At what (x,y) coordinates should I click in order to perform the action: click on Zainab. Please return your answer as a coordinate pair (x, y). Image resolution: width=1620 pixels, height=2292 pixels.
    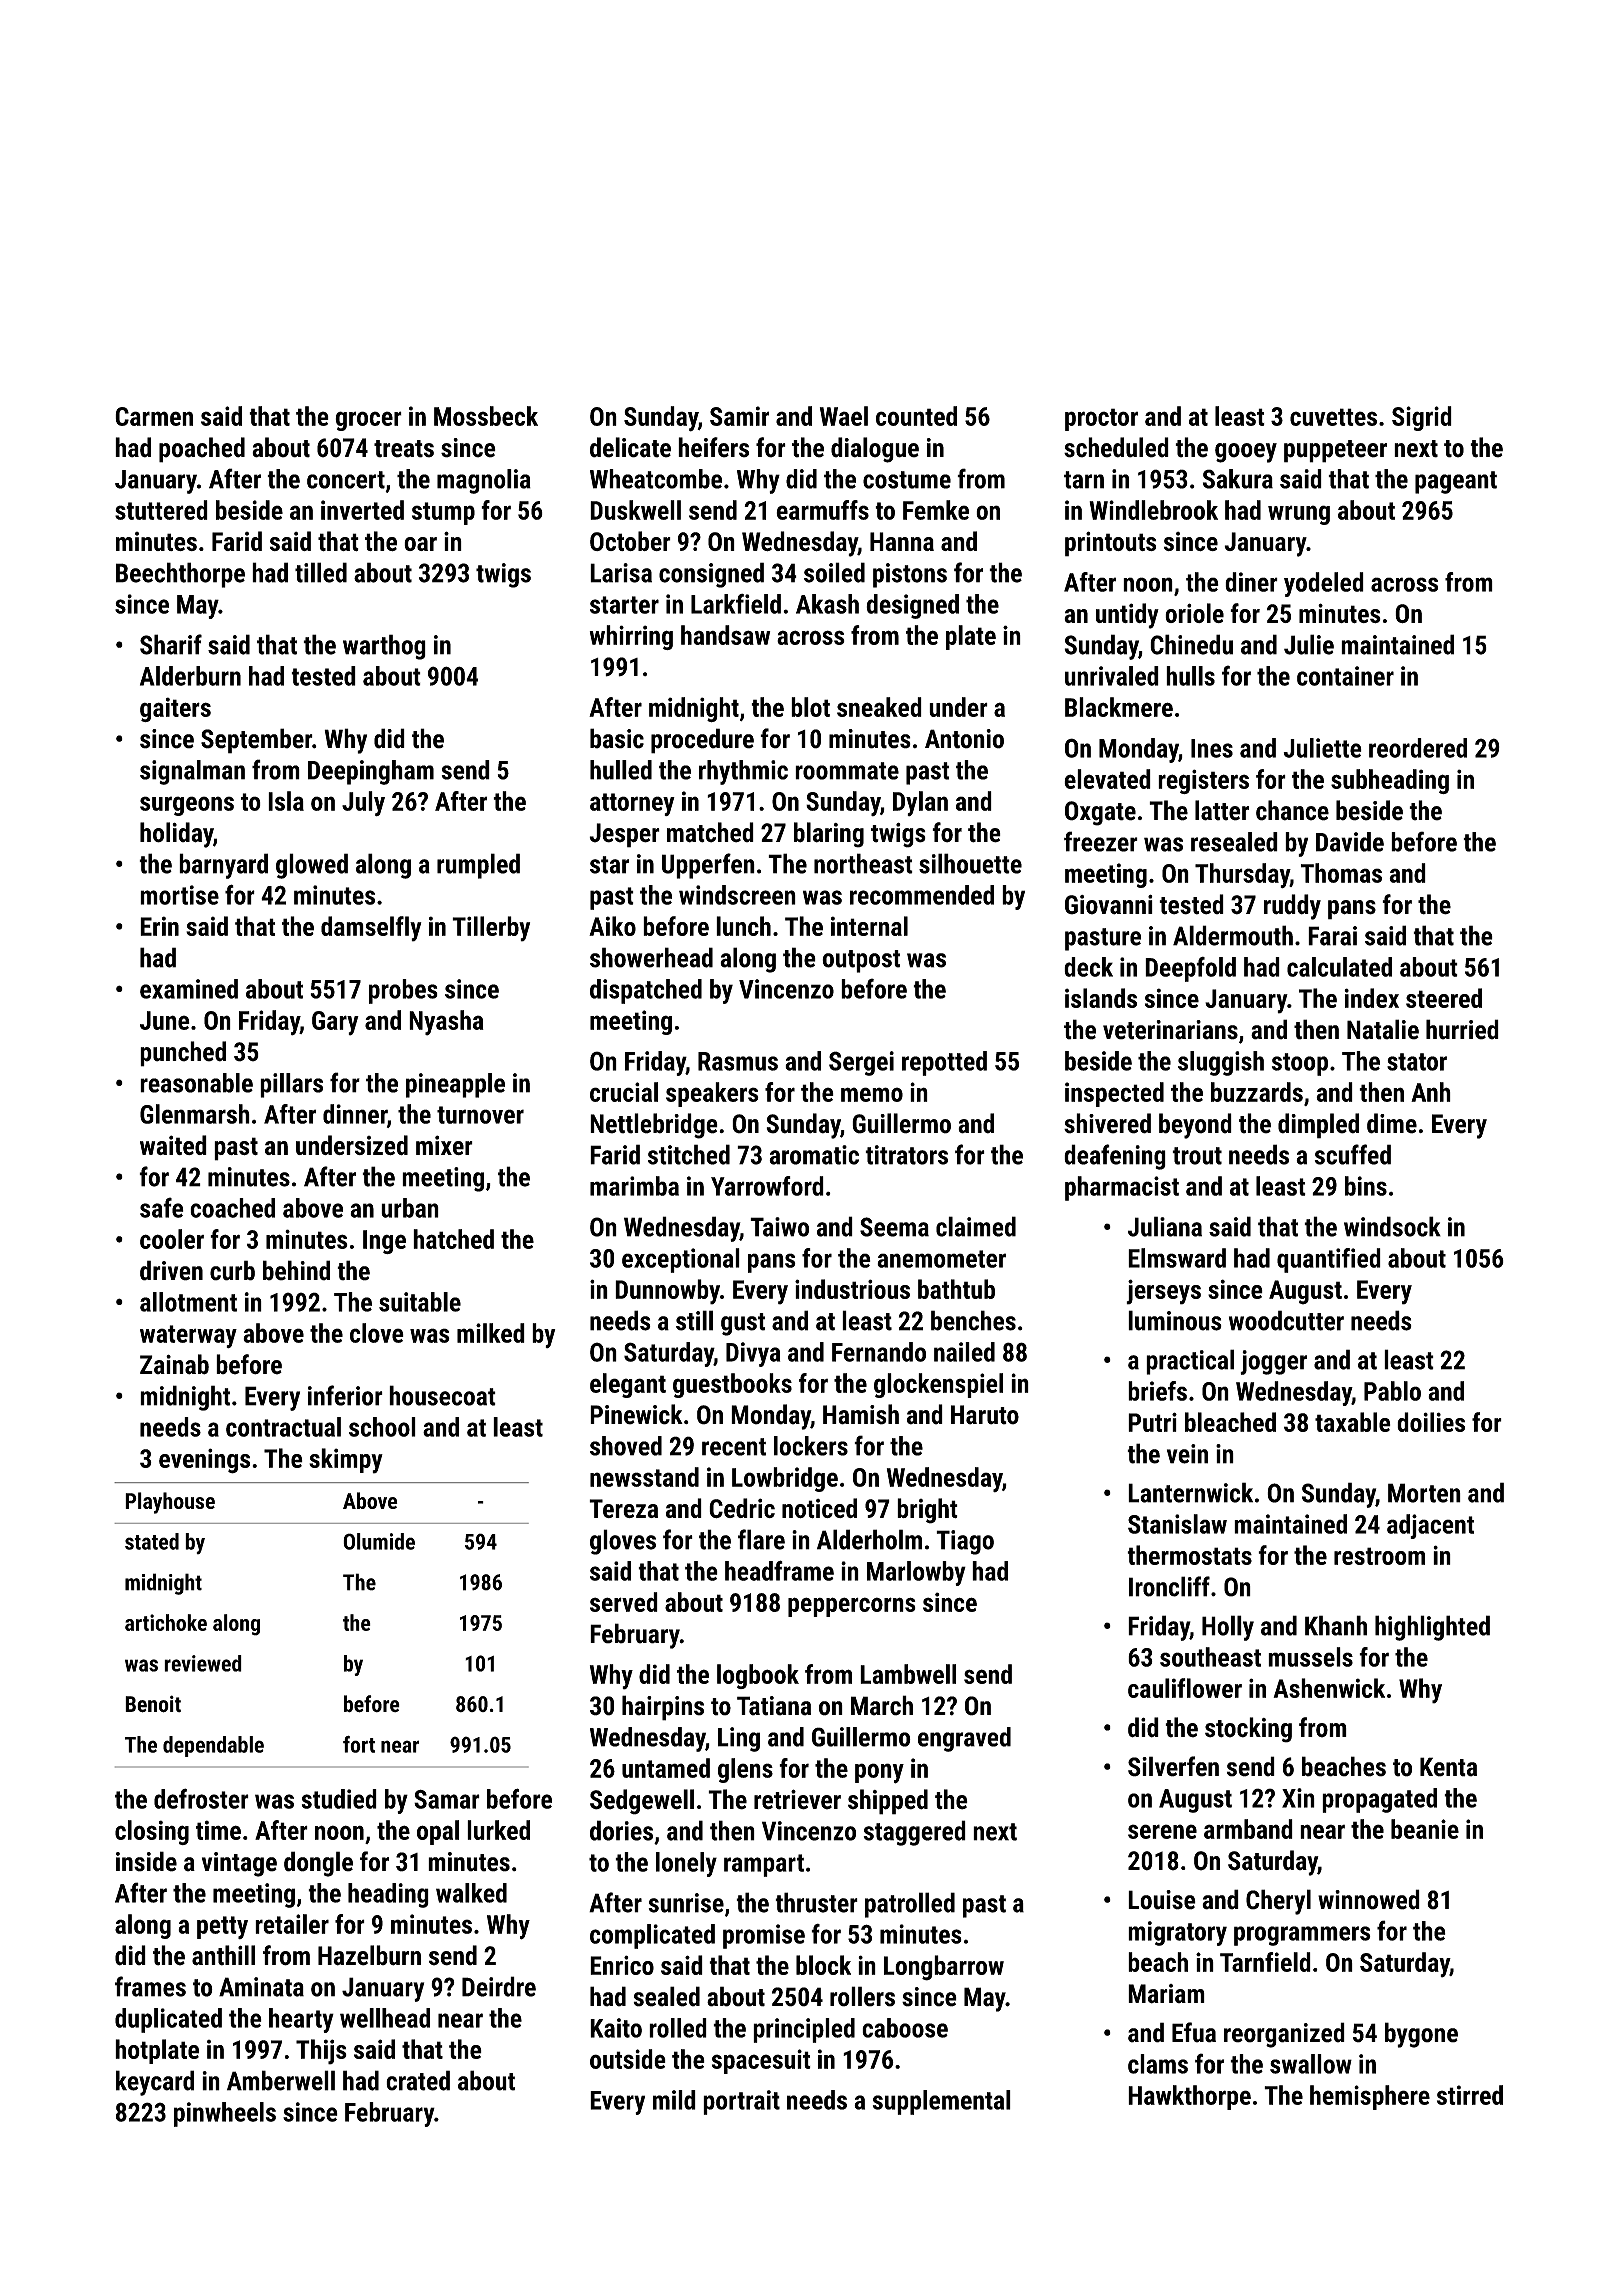
    Looking at the image, I should click on (174, 1364).
